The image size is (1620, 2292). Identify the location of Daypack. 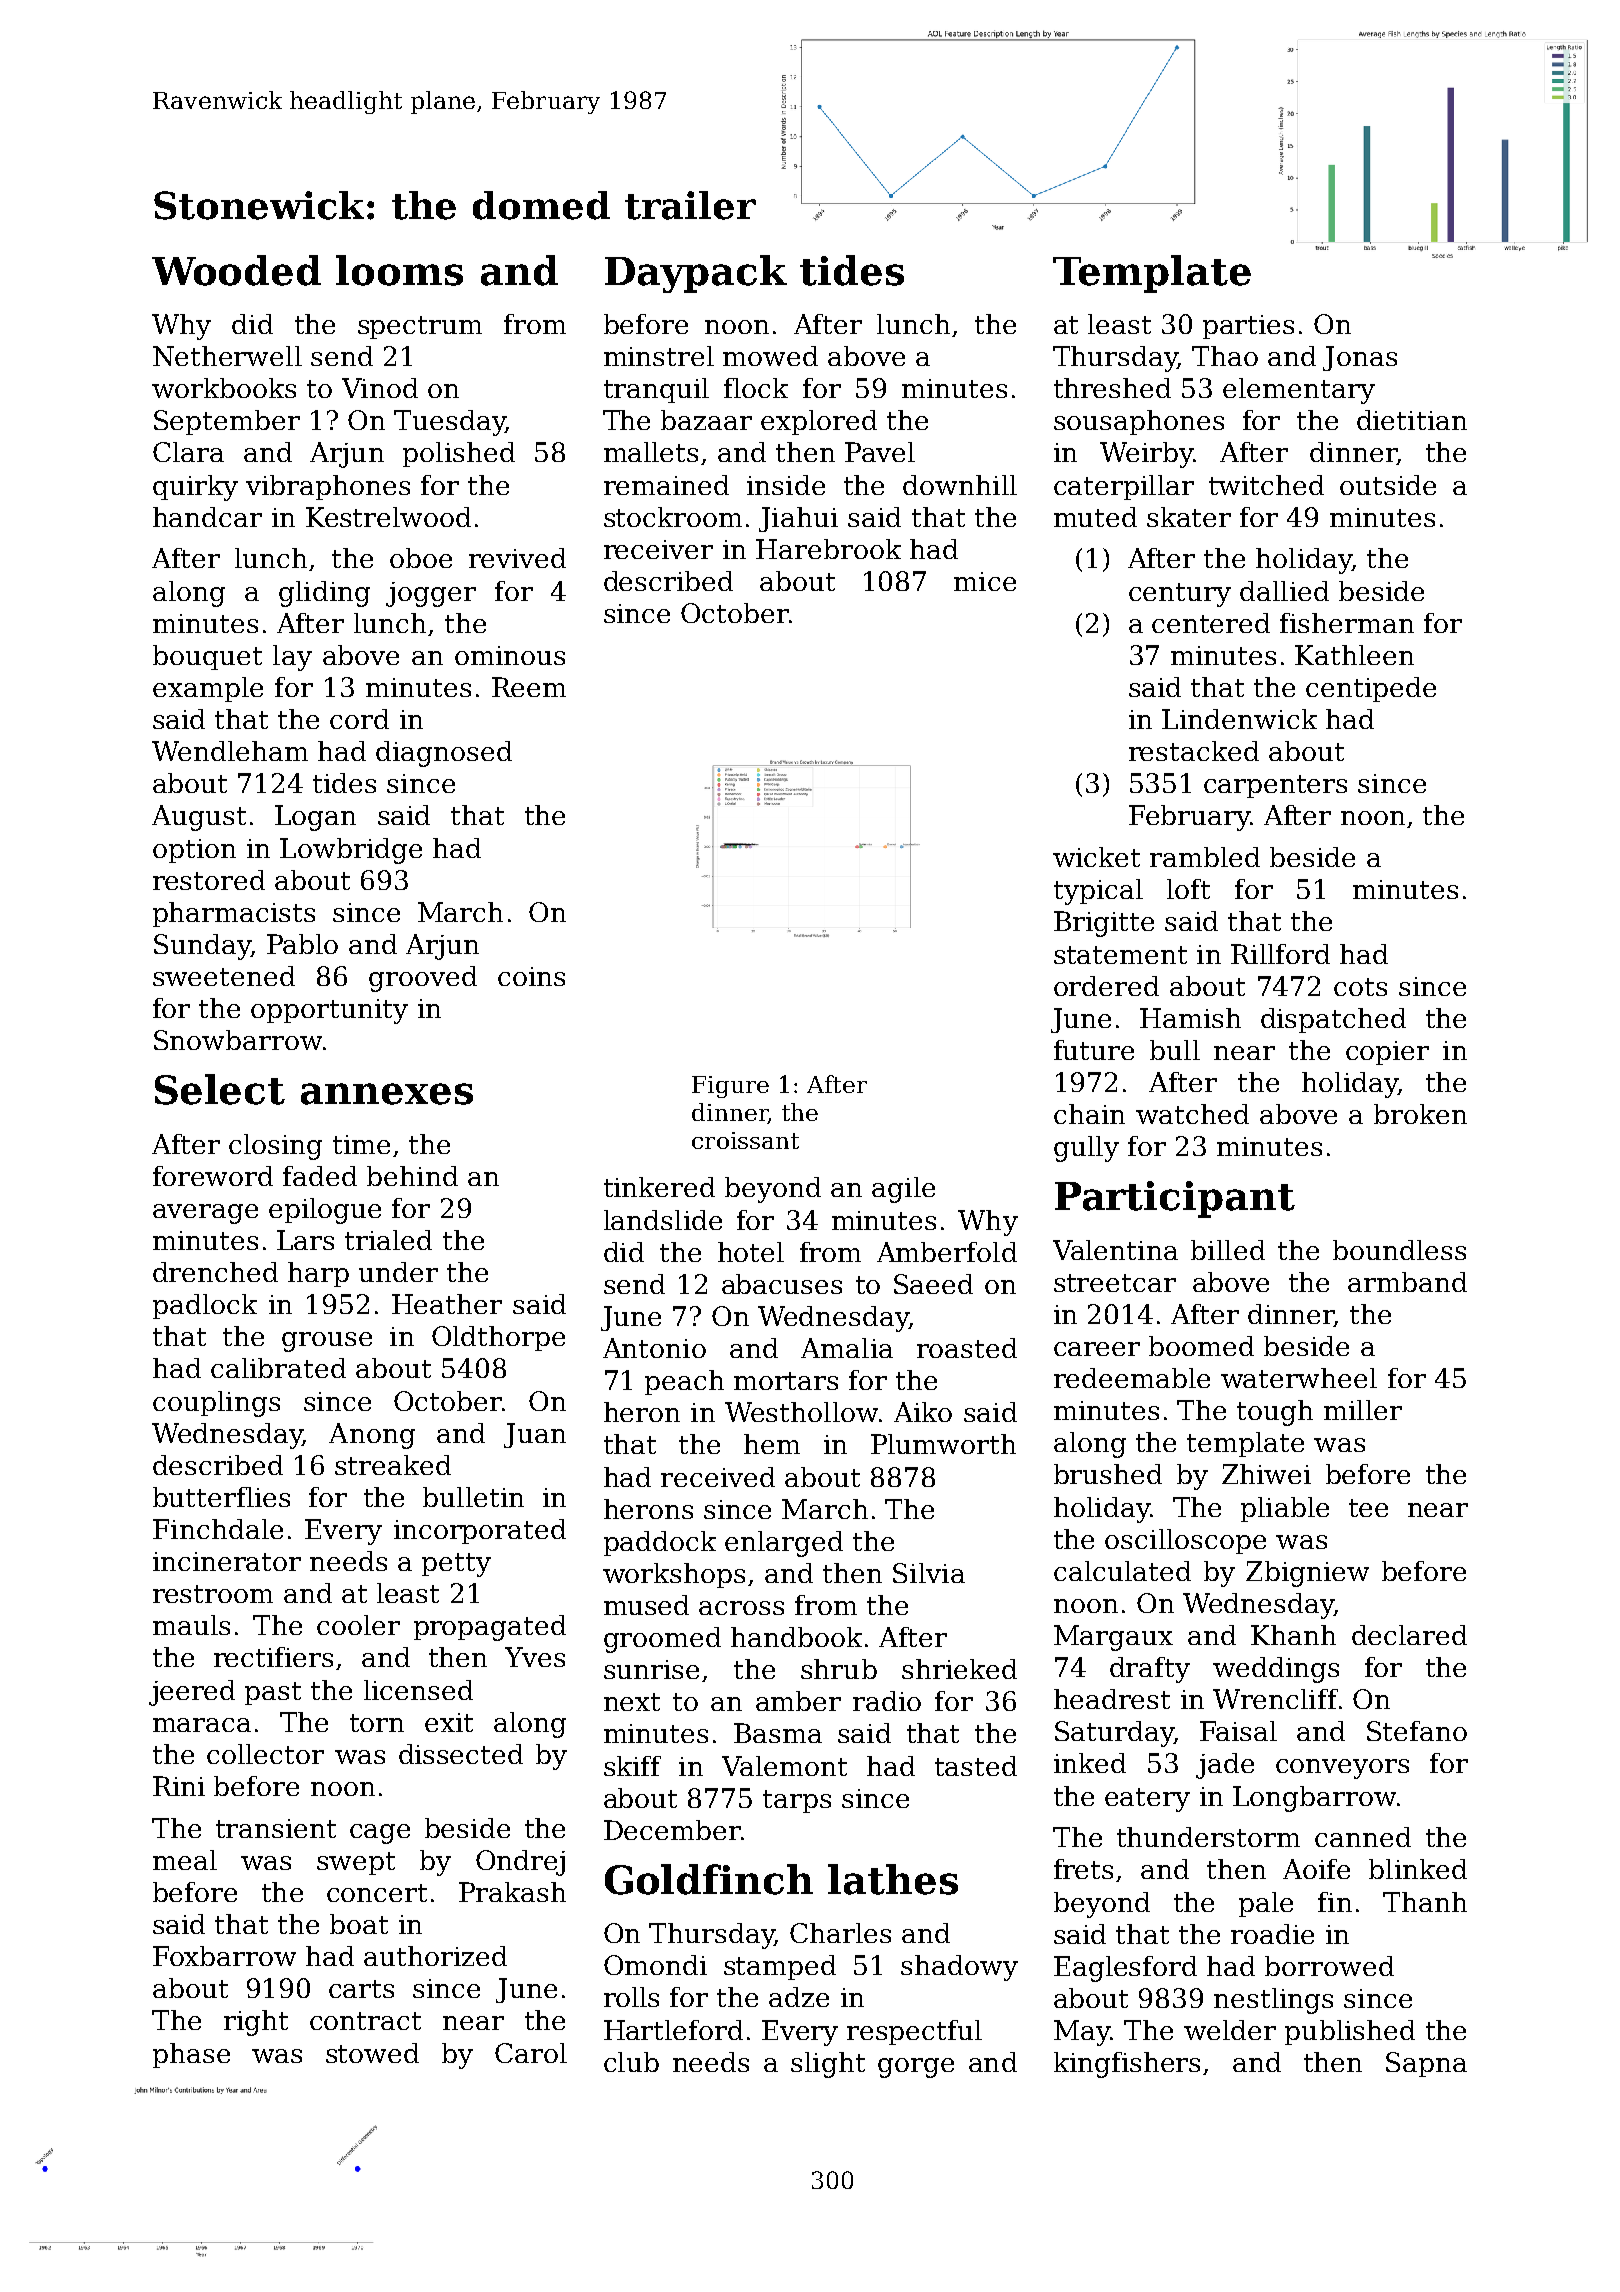
(696, 274).
